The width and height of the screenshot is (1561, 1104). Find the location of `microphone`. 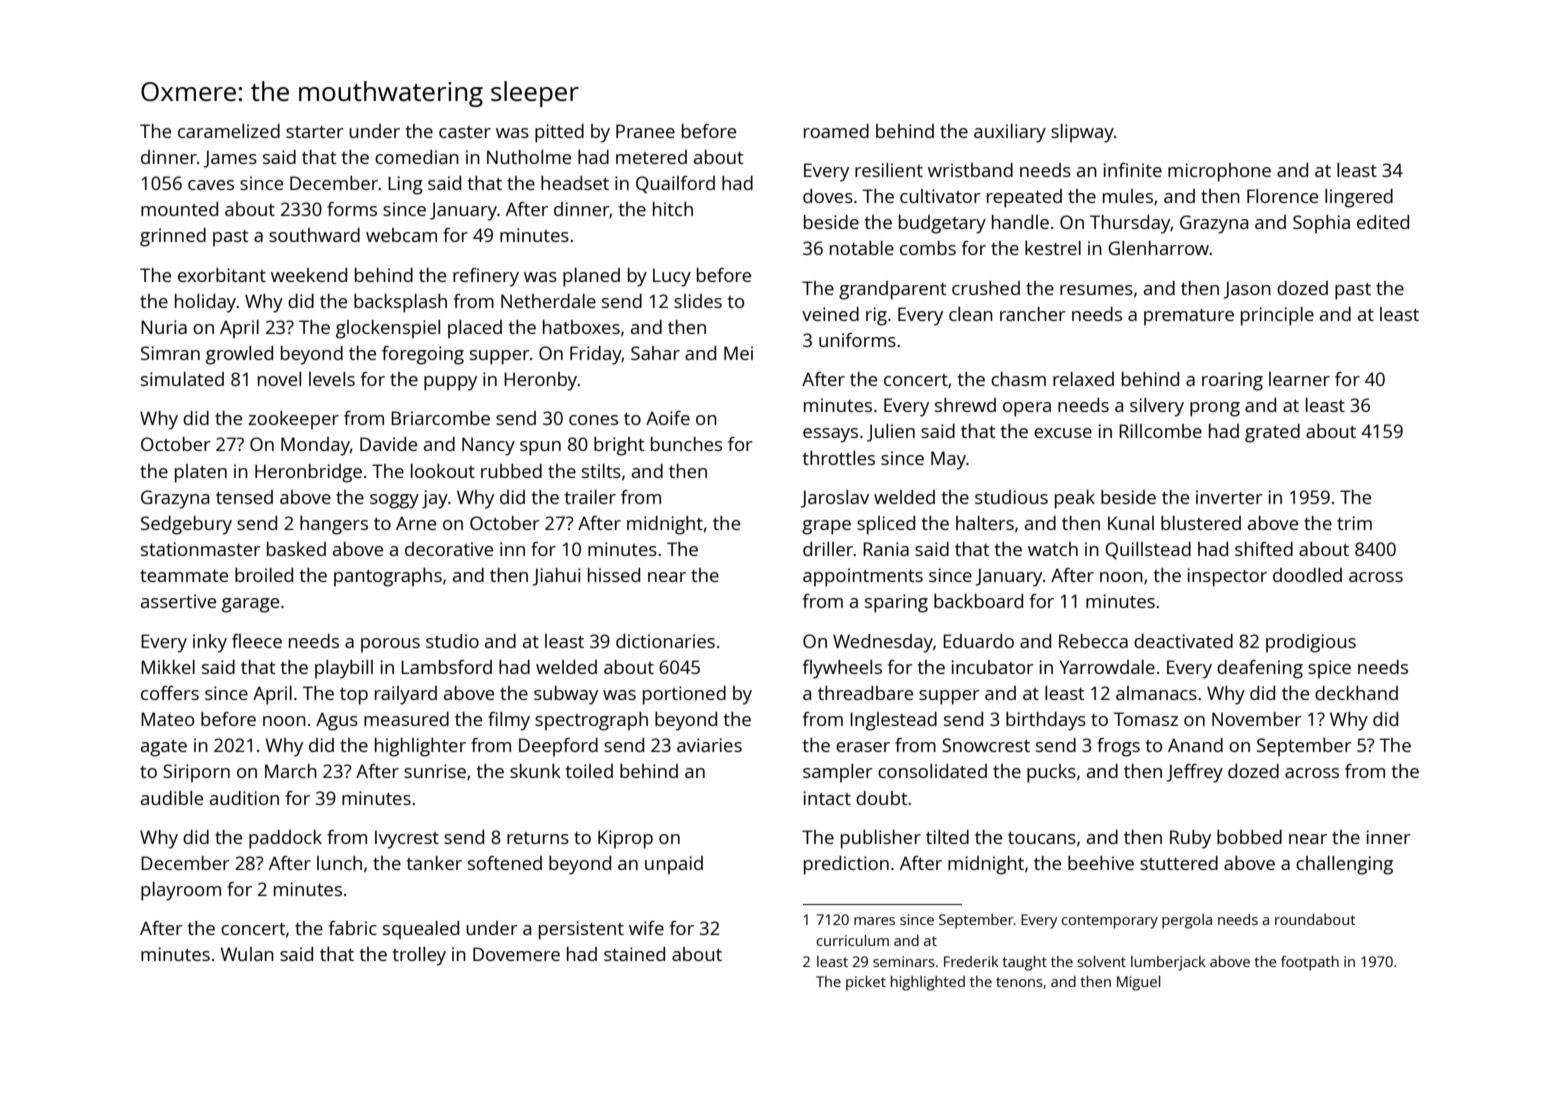

microphone is located at coordinates (1219, 172).
